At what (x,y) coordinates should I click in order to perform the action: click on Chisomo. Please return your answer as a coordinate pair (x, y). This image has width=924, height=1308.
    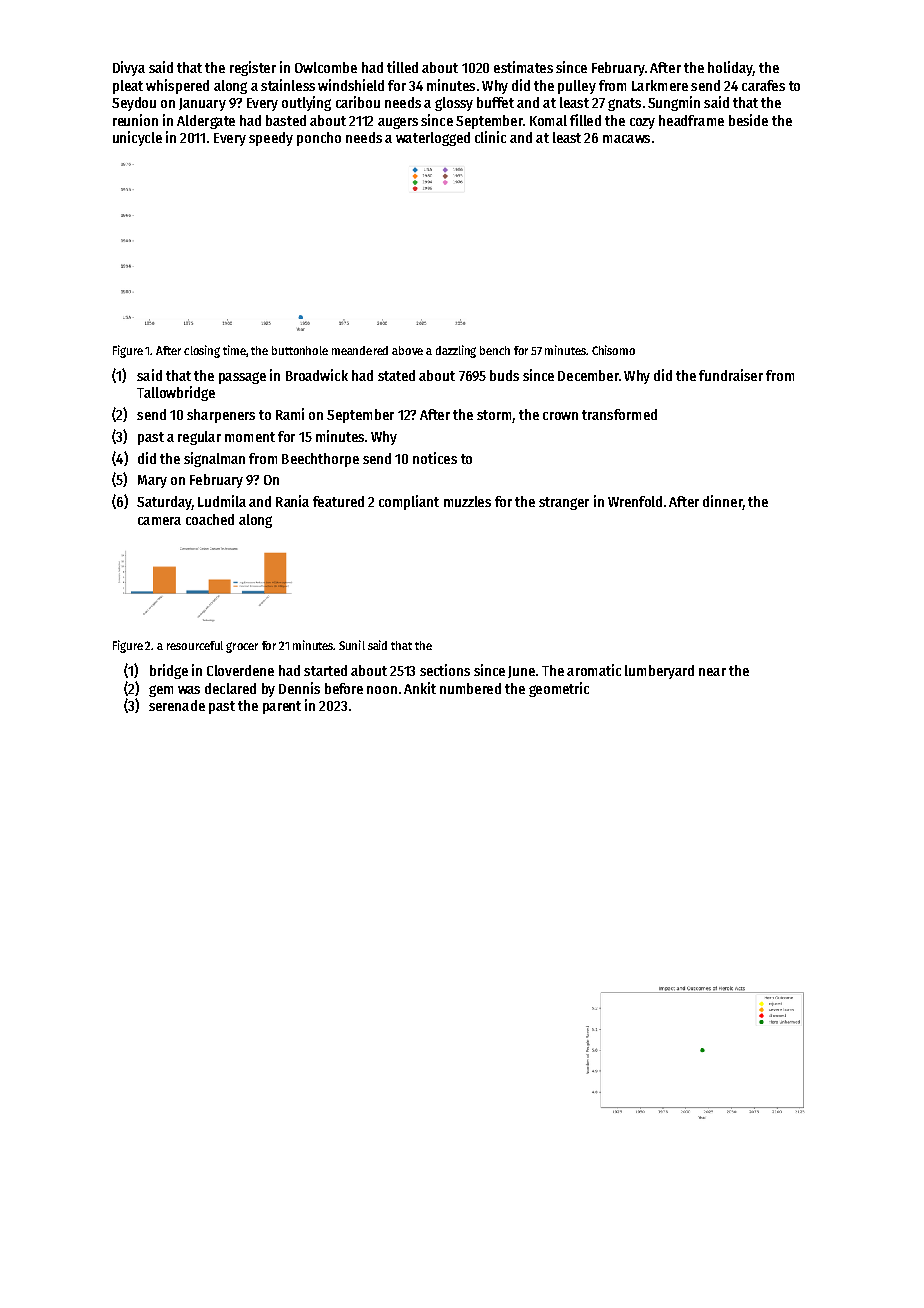
    Looking at the image, I should click on (613, 350).
